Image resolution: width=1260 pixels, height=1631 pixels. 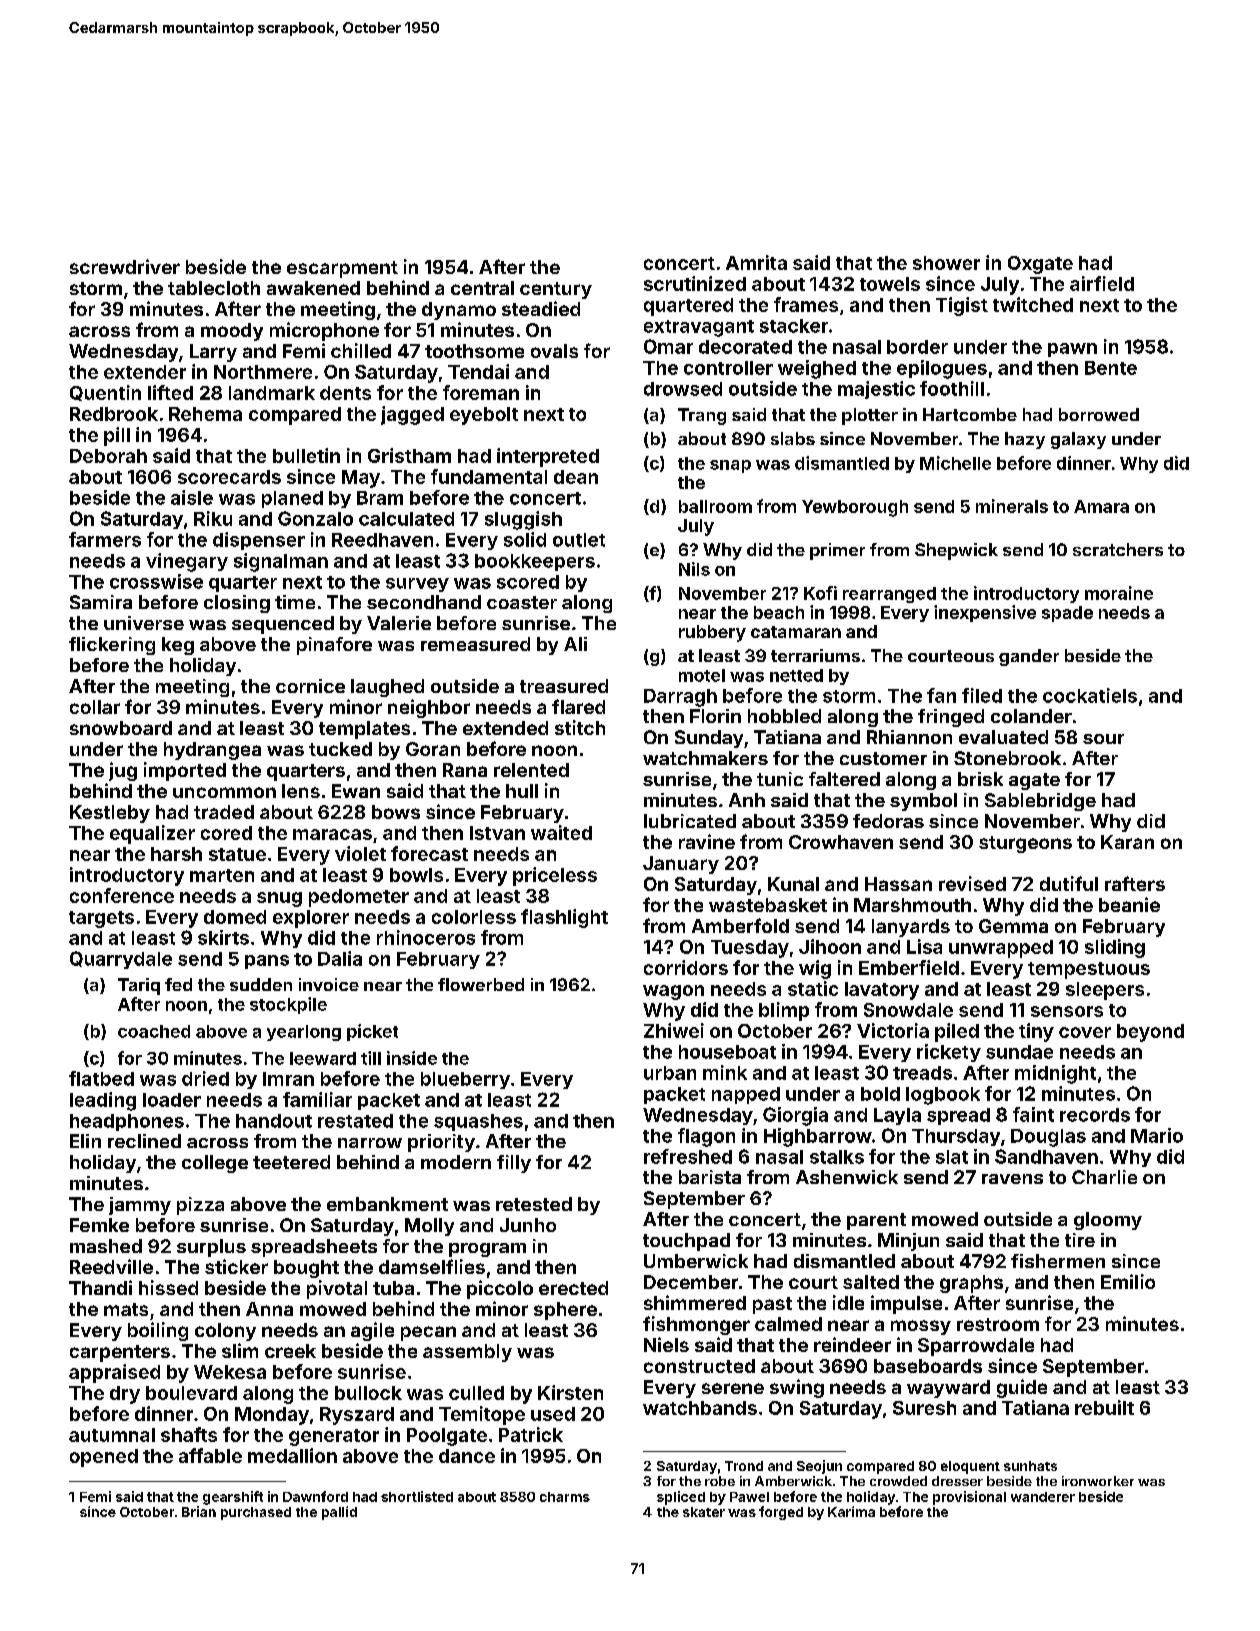 I want to click on opened, so click(x=104, y=1458).
